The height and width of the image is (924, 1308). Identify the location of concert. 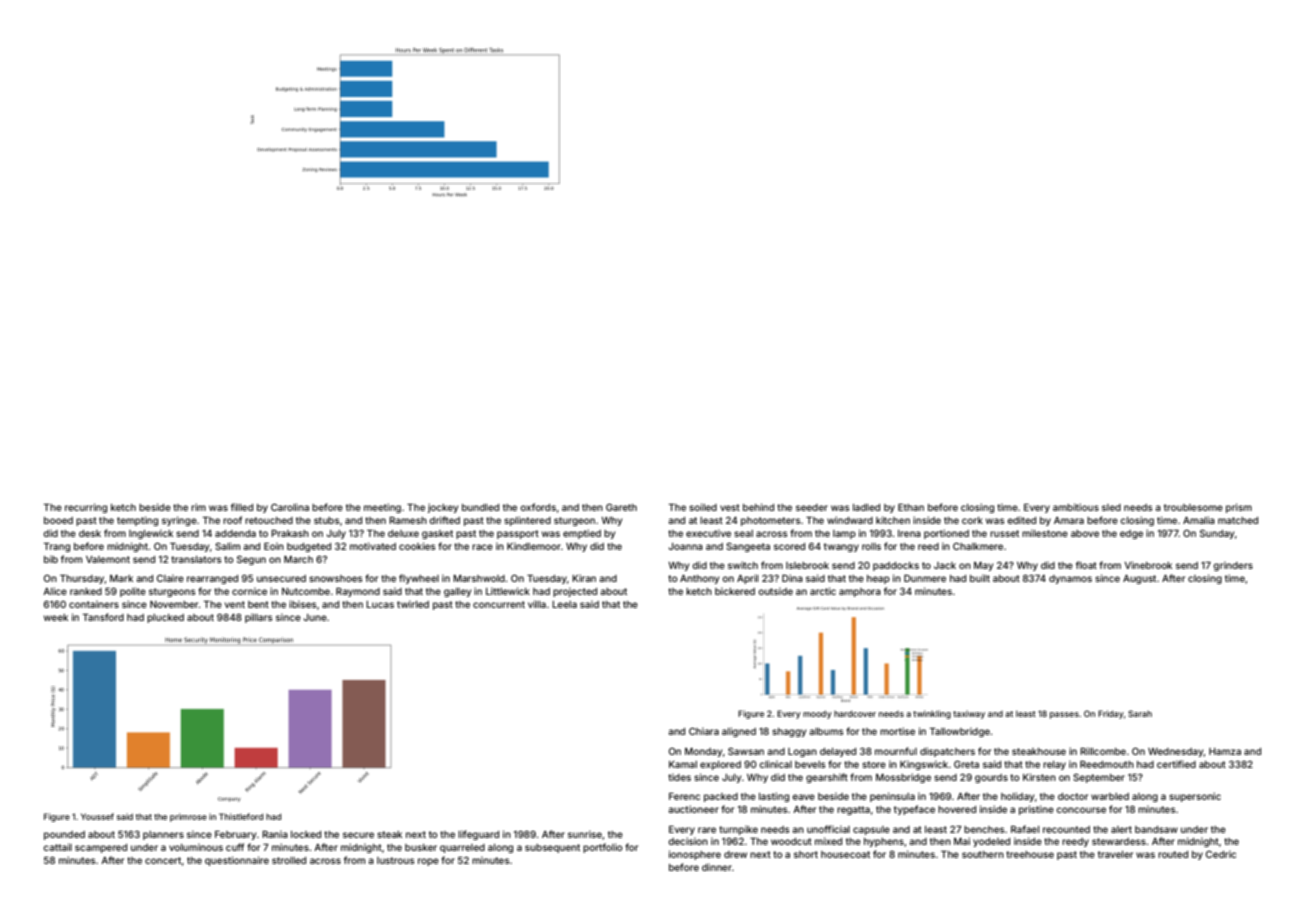
(163, 860).
